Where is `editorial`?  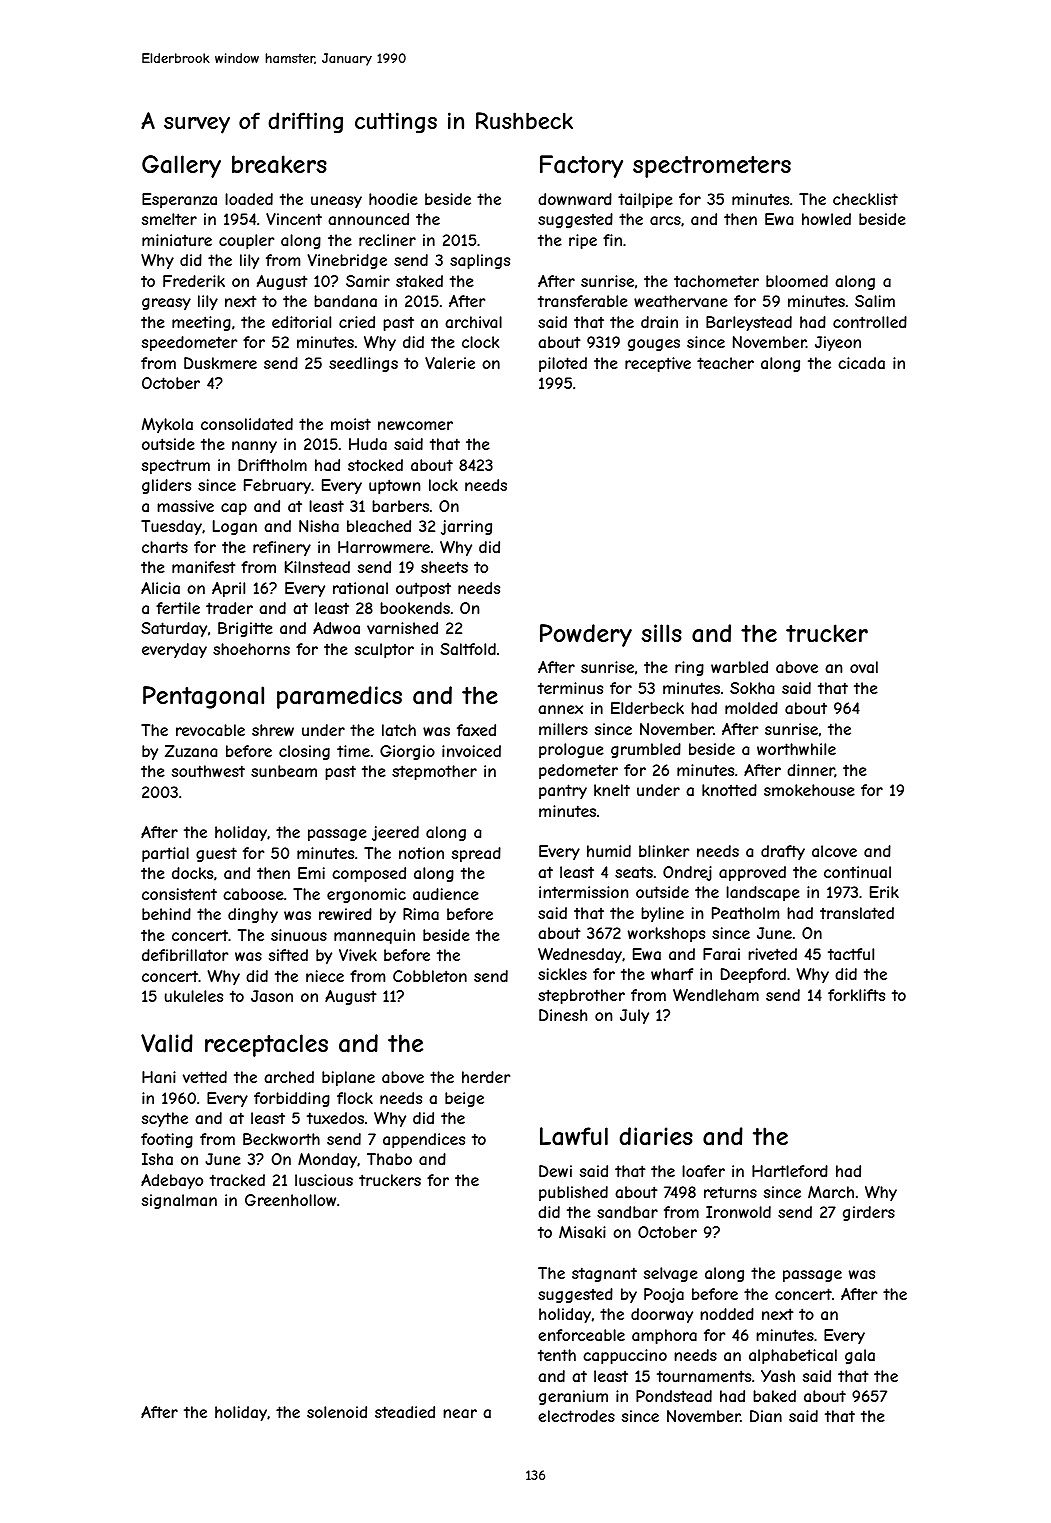
editorial is located at coordinates (301, 322).
